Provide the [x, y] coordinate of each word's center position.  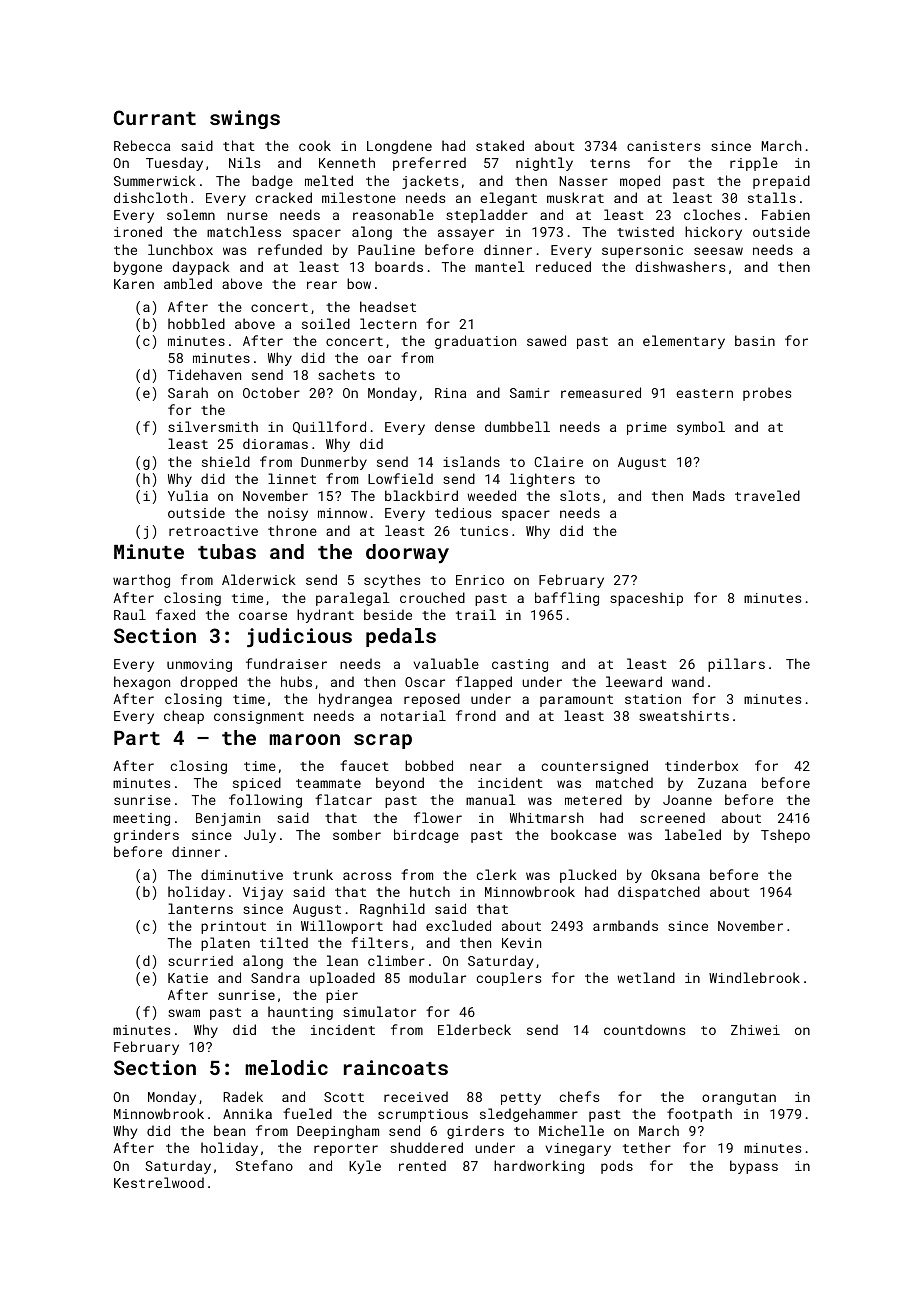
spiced [257, 784]
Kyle [365, 1167]
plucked [588, 876]
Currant [155, 117]
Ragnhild [392, 910]
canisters [663, 146]
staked [500, 145]
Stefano [264, 1165]
